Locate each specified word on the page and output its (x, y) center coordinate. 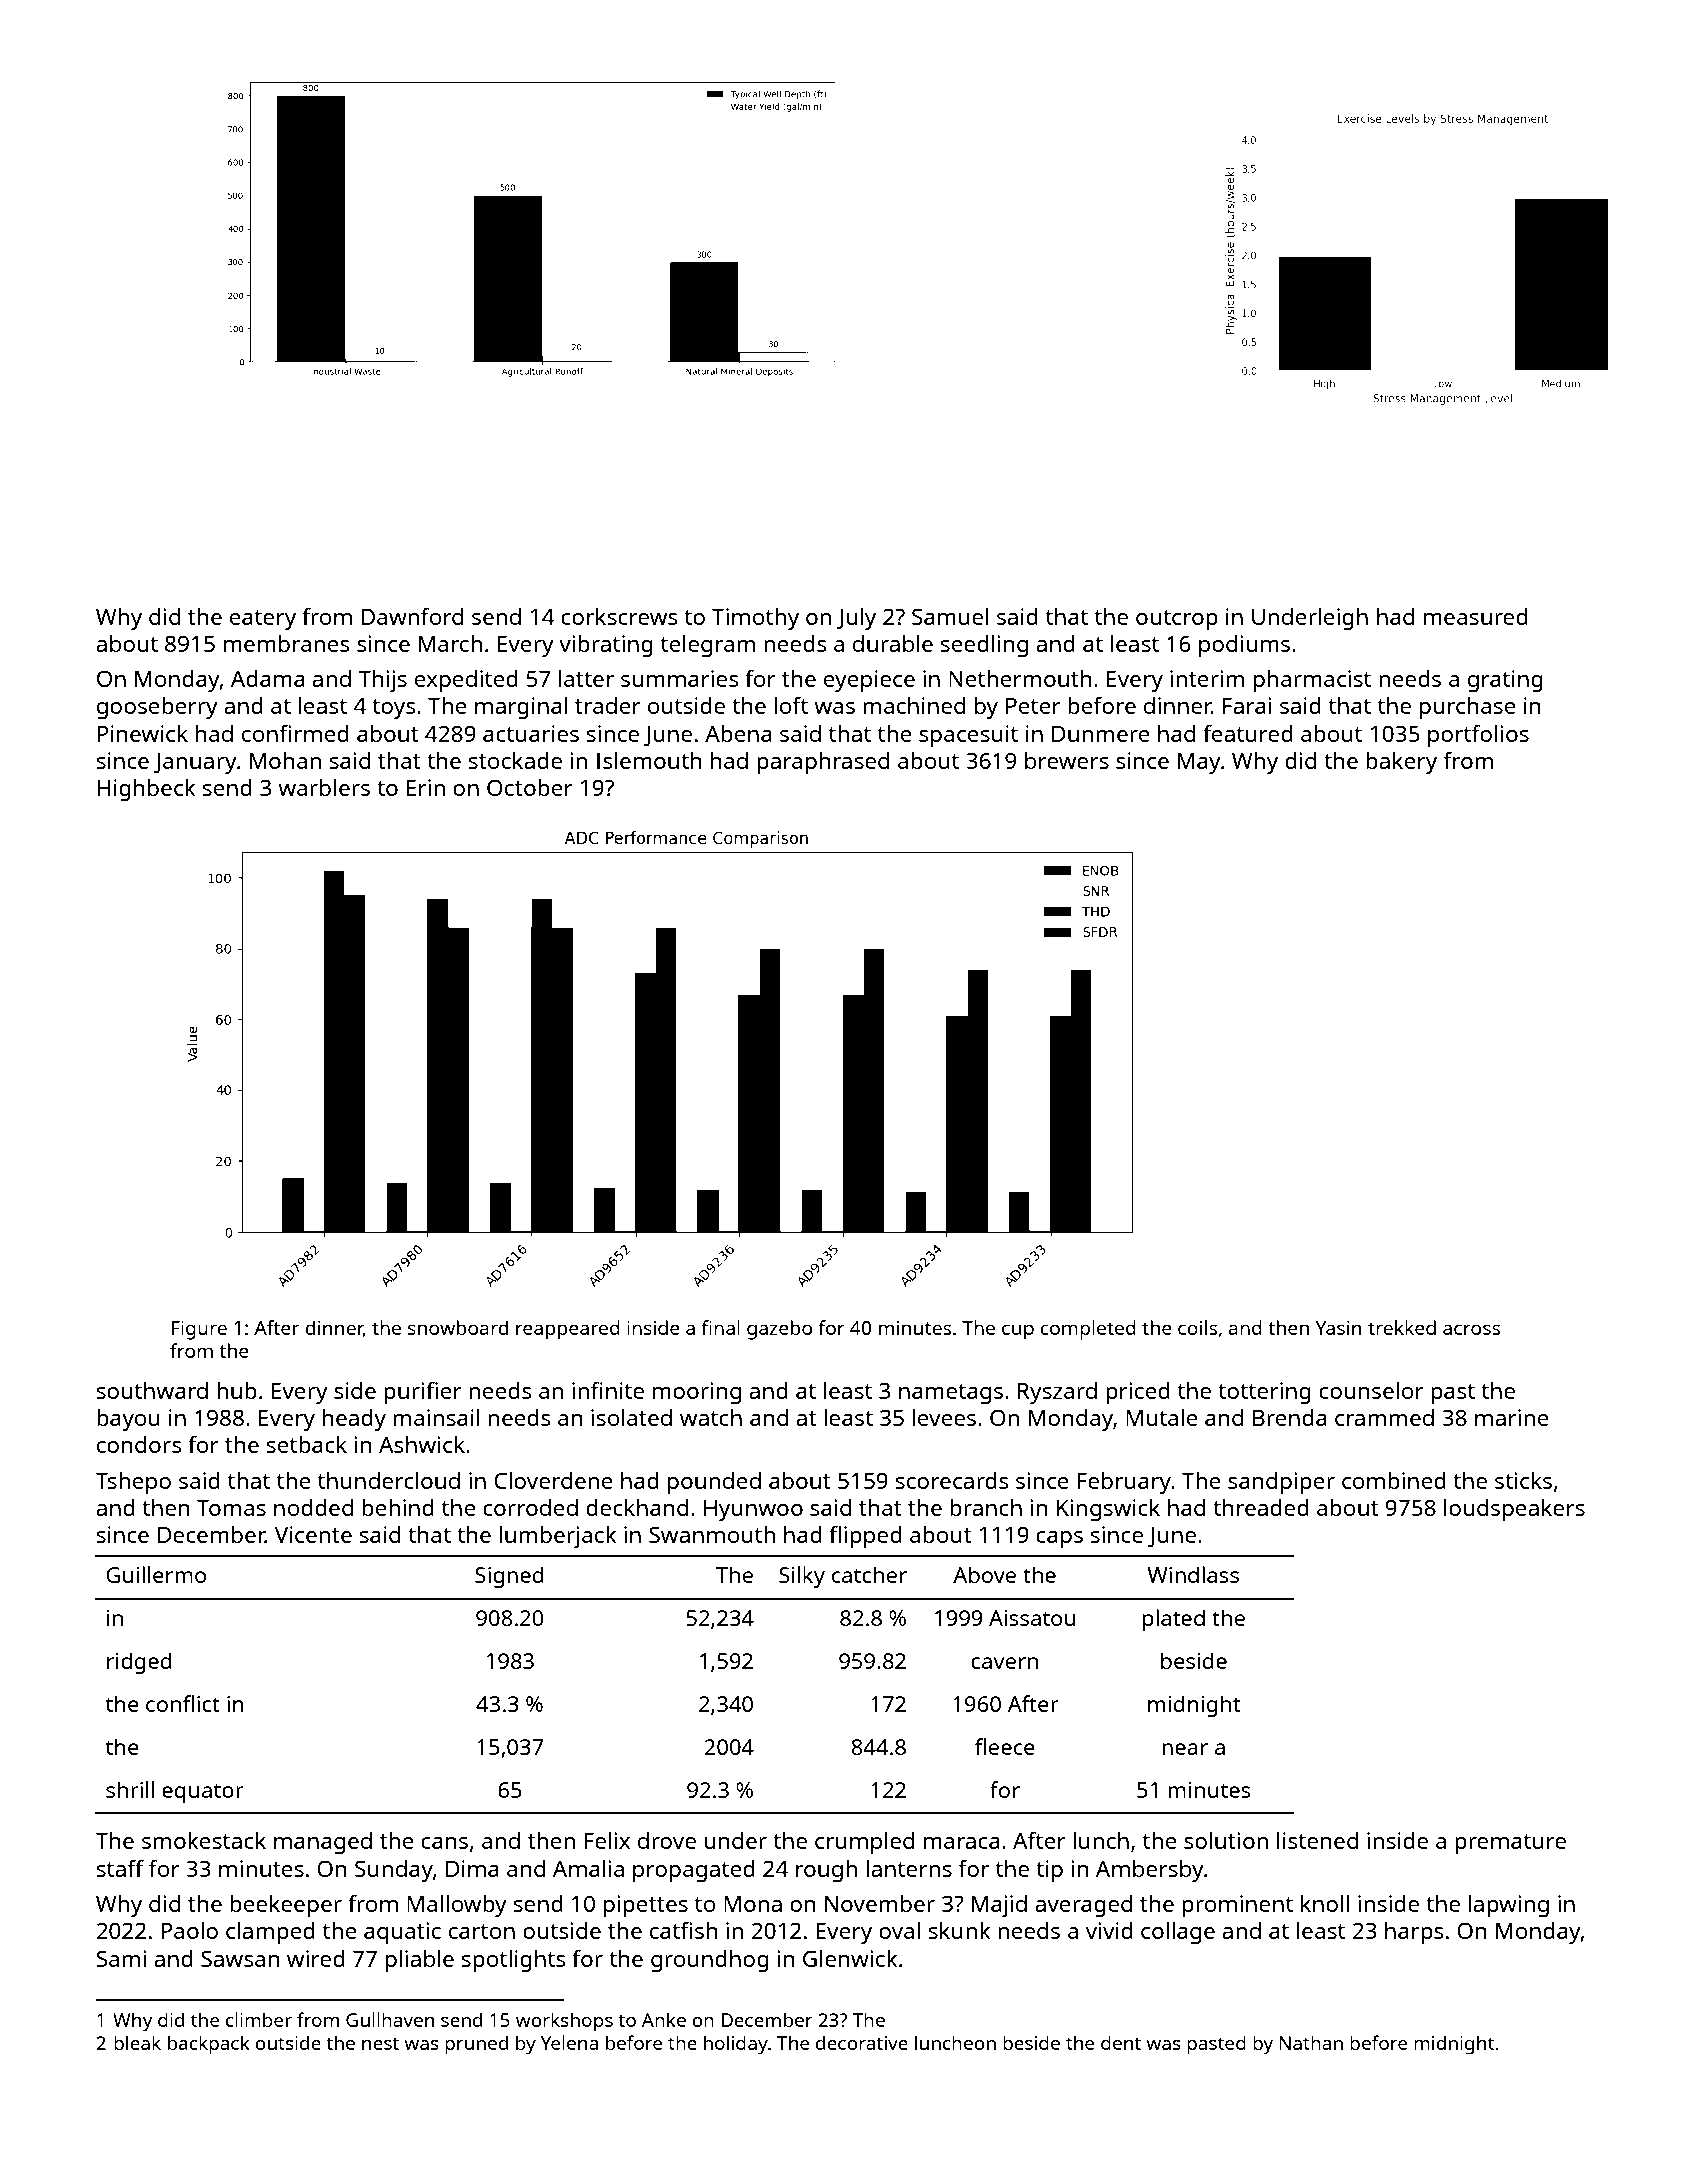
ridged (139, 1663)
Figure (199, 1330)
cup (1018, 1332)
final (720, 1327)
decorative (862, 2043)
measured (1476, 616)
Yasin (1338, 1328)
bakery (1401, 763)
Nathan (1311, 2042)
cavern (1004, 1663)
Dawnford (412, 616)
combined (1394, 1480)
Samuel (950, 616)
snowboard (458, 1327)
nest (380, 2043)
